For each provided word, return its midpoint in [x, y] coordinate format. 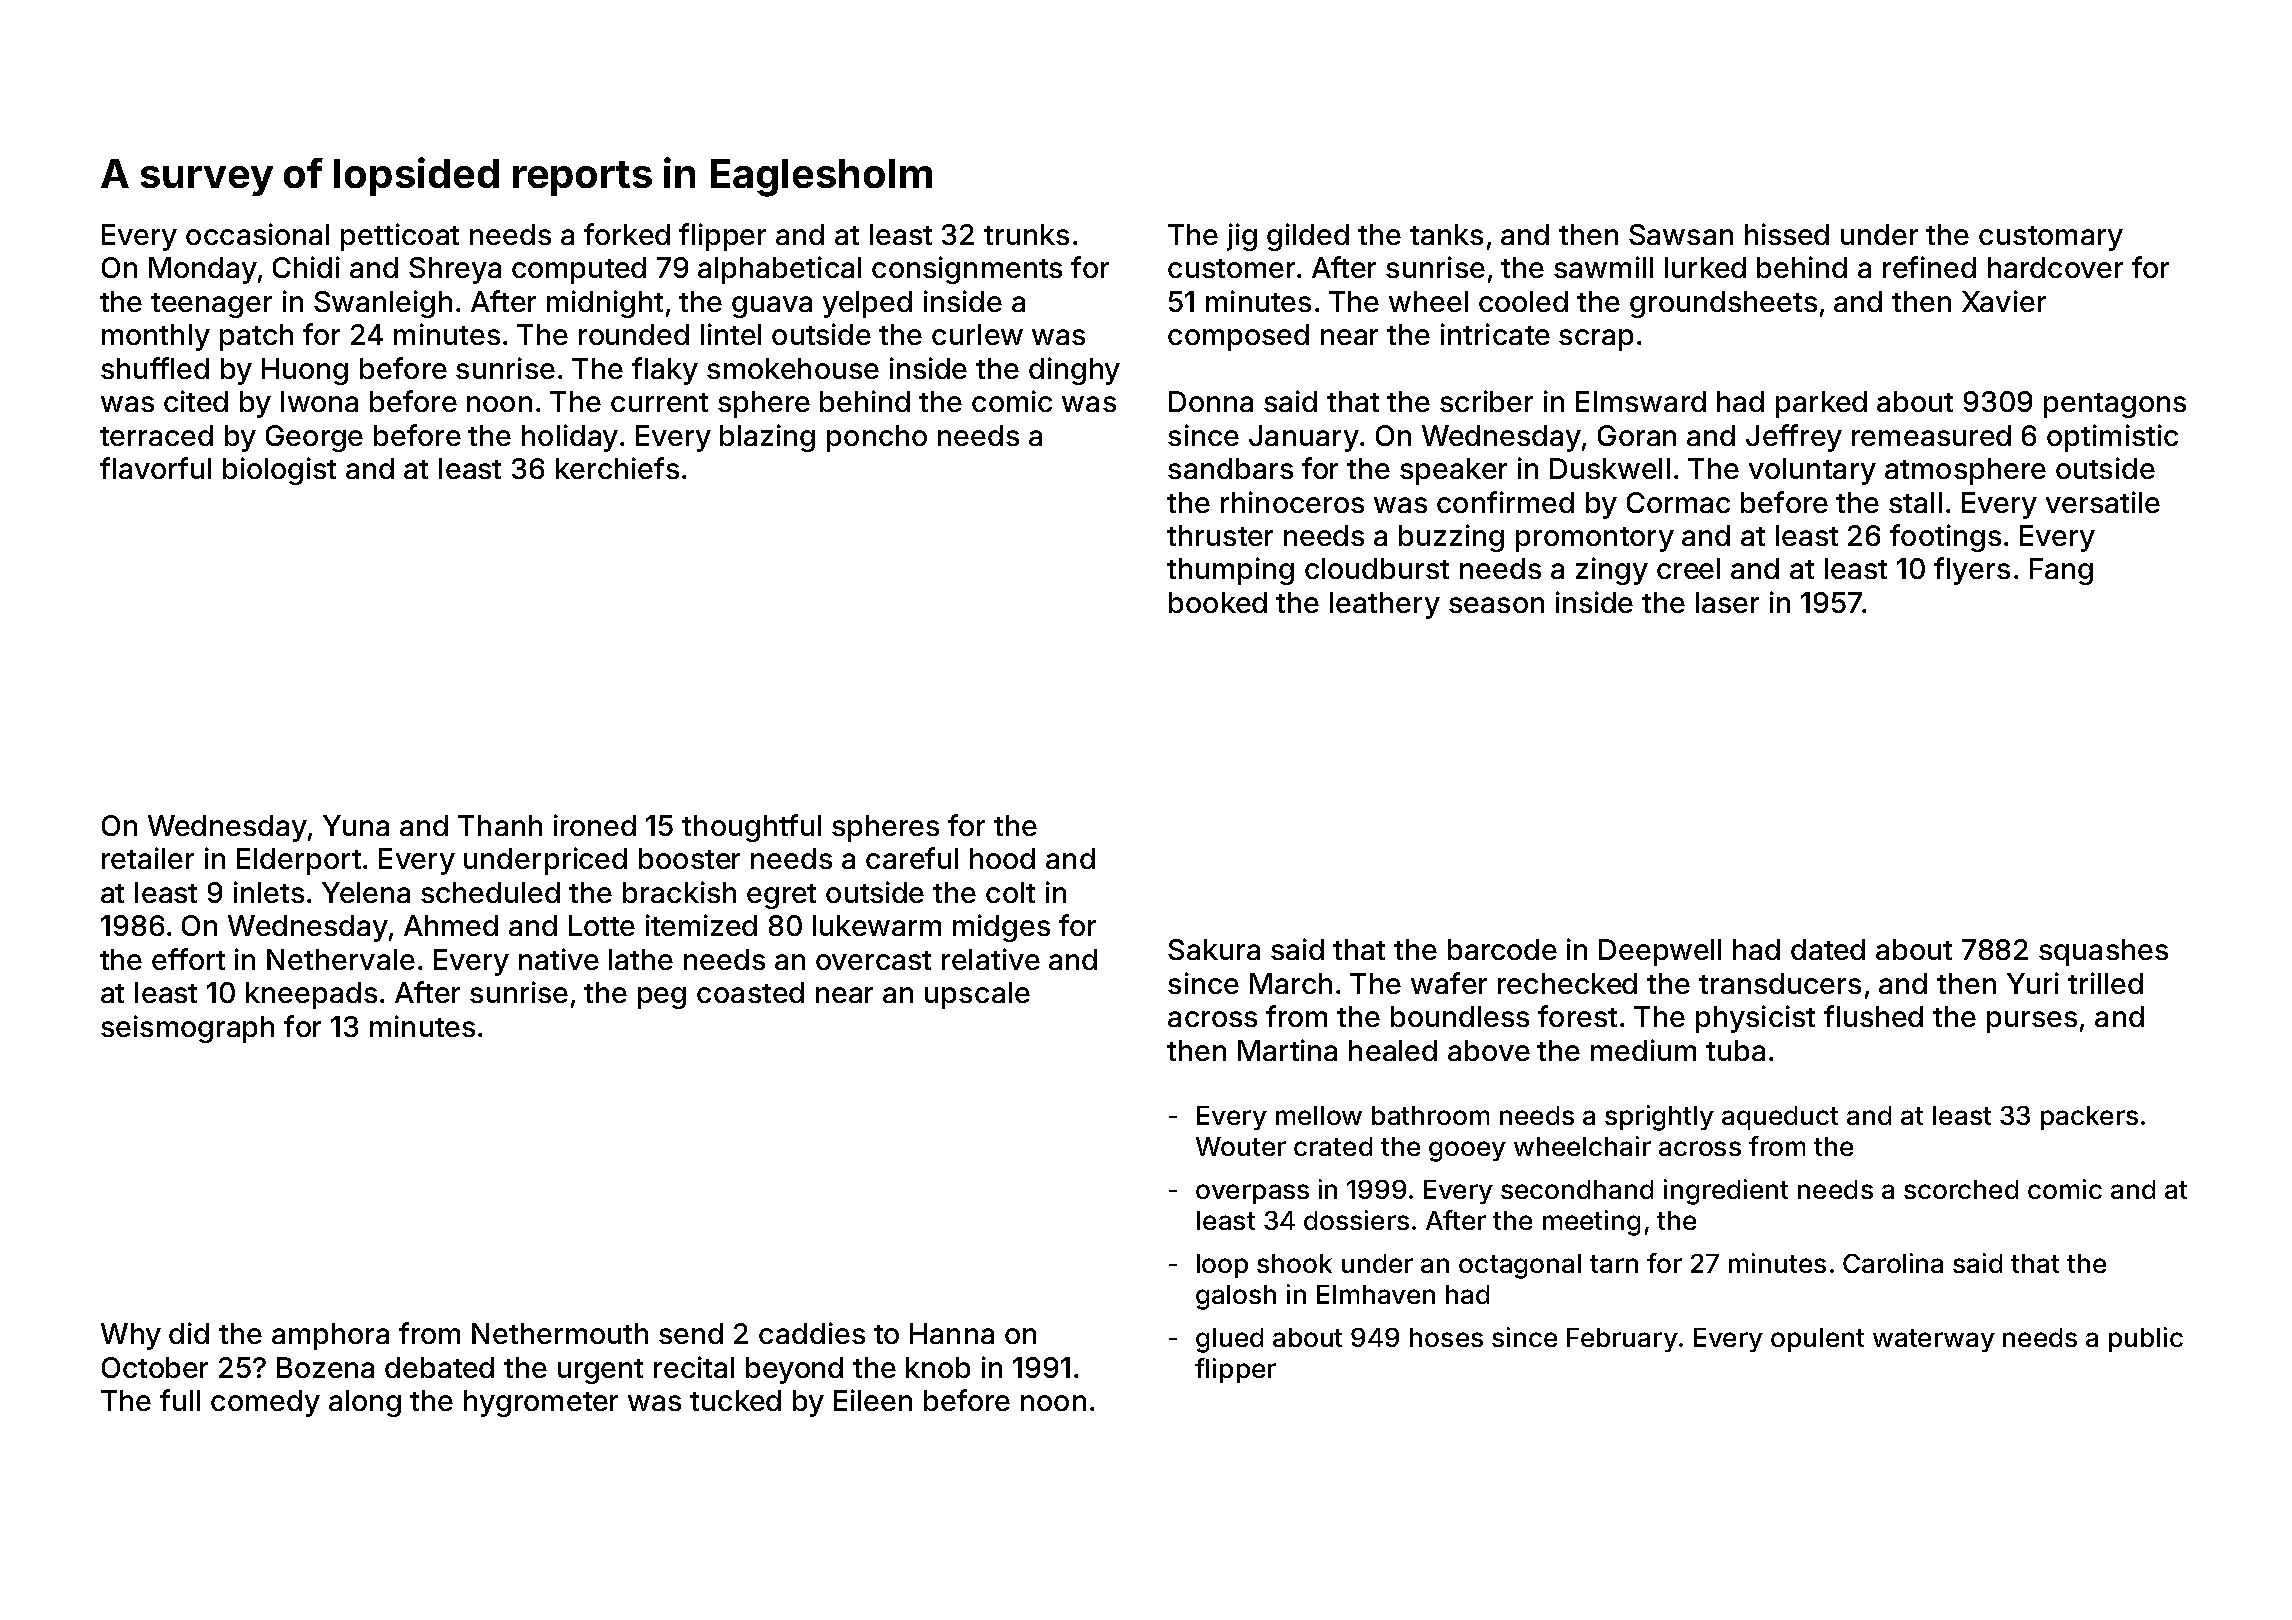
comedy [265, 1403]
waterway [1934, 1340]
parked [1821, 404]
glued [1229, 1340]
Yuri [2033, 983]
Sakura [1214, 949]
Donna [1211, 401]
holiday [570, 438]
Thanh [500, 825]
